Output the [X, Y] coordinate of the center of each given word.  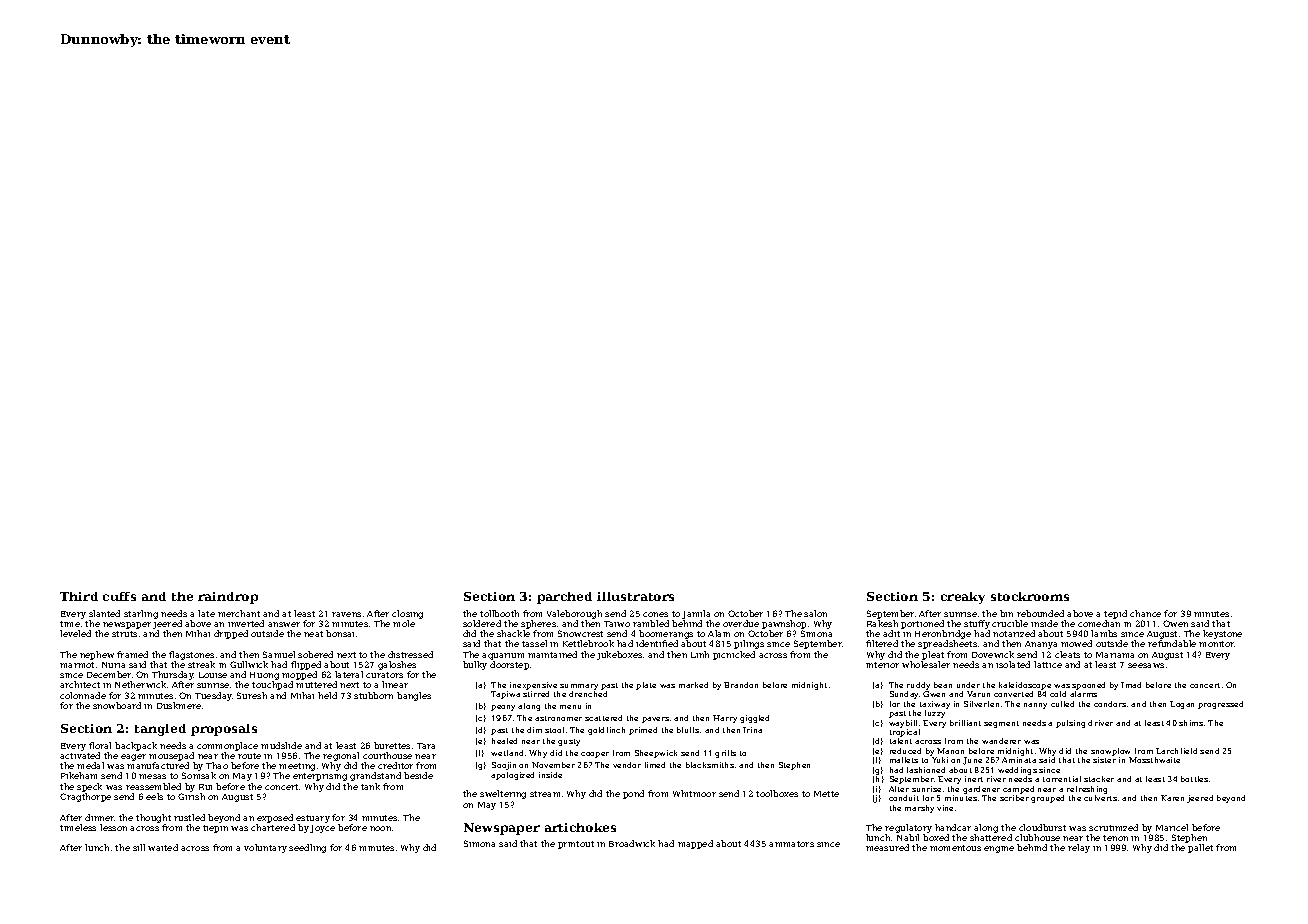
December [109, 674]
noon [380, 828]
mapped [695, 844]
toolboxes [777, 793]
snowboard [117, 705]
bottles [1194, 779]
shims [1191, 723]
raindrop [228, 598]
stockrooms [1030, 596]
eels [154, 796]
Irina [752, 730]
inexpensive [533, 686]
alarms [1083, 694]
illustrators [635, 596]
